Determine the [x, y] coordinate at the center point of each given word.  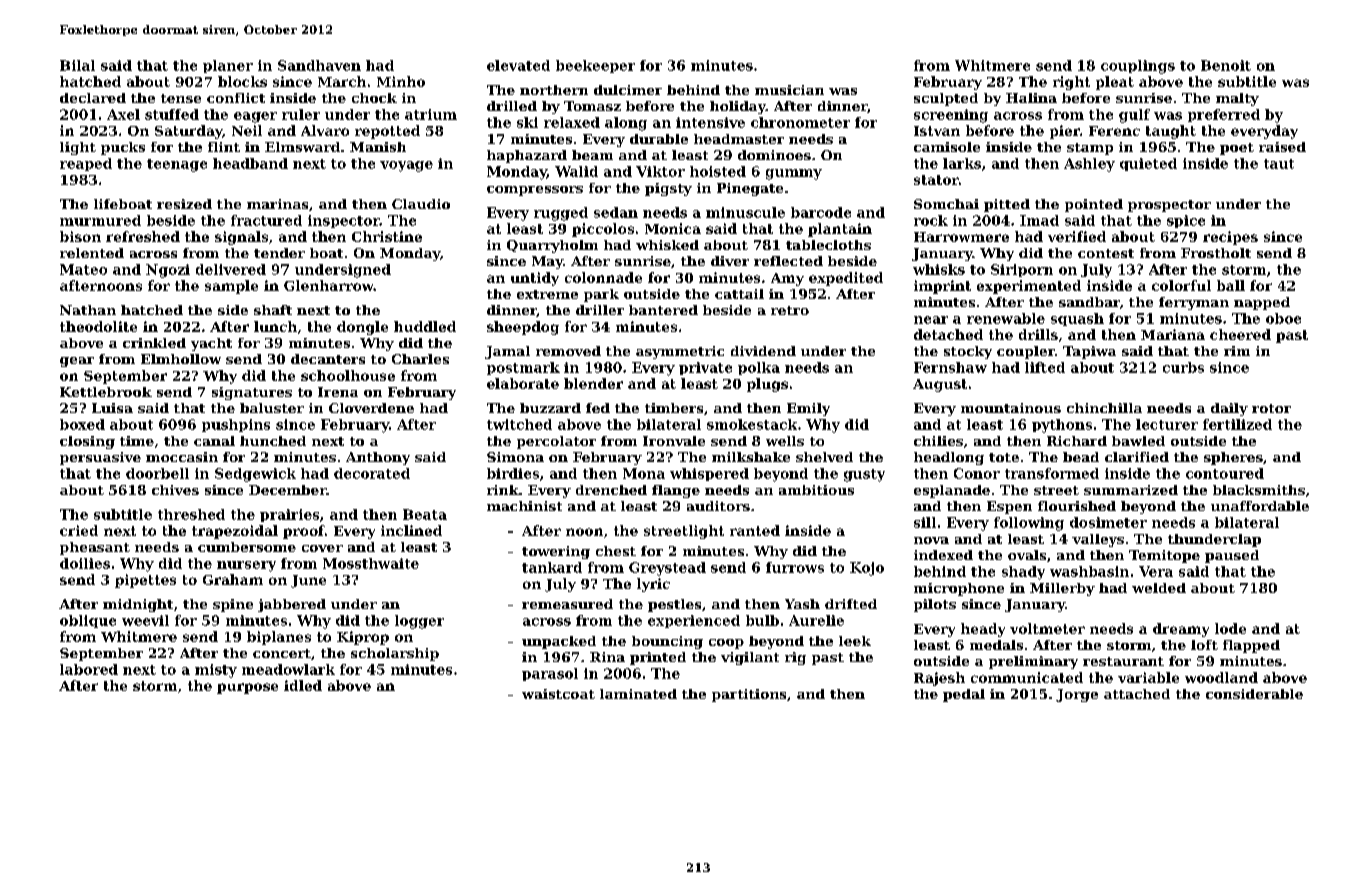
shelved [824, 457]
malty [1237, 99]
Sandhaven [319, 65]
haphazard [527, 156]
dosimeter [1108, 522]
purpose [247, 688]
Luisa [112, 408]
